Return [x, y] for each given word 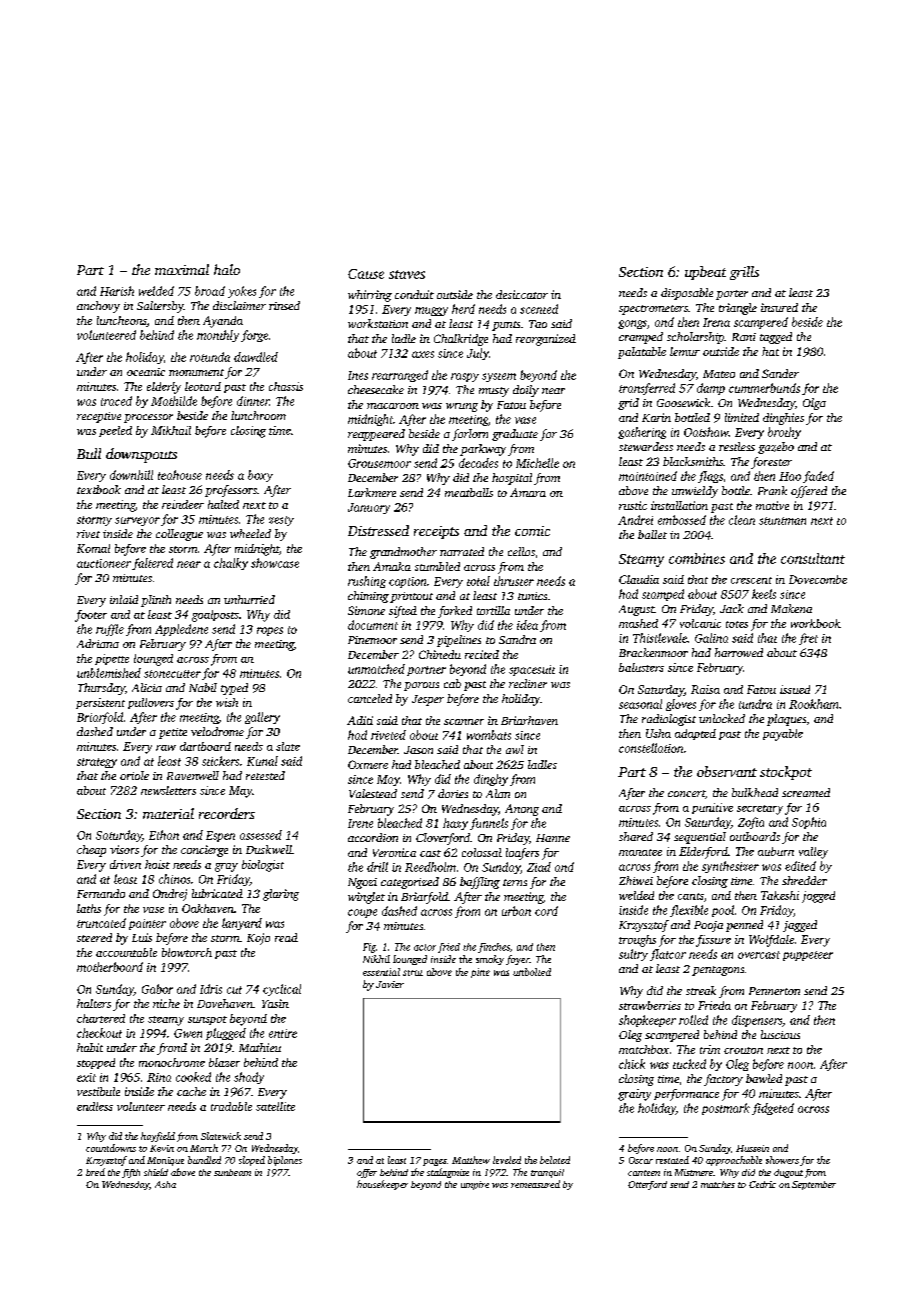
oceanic [146, 372]
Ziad [539, 867]
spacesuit [532, 670]
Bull [89, 453]
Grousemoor [379, 463]
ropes [270, 631]
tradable [231, 1106]
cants [691, 896]
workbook [816, 623]
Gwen [188, 1033]
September [814, 1185]
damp [711, 389]
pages [435, 1162]
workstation [378, 323]
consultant [813, 558]
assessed [261, 835]
